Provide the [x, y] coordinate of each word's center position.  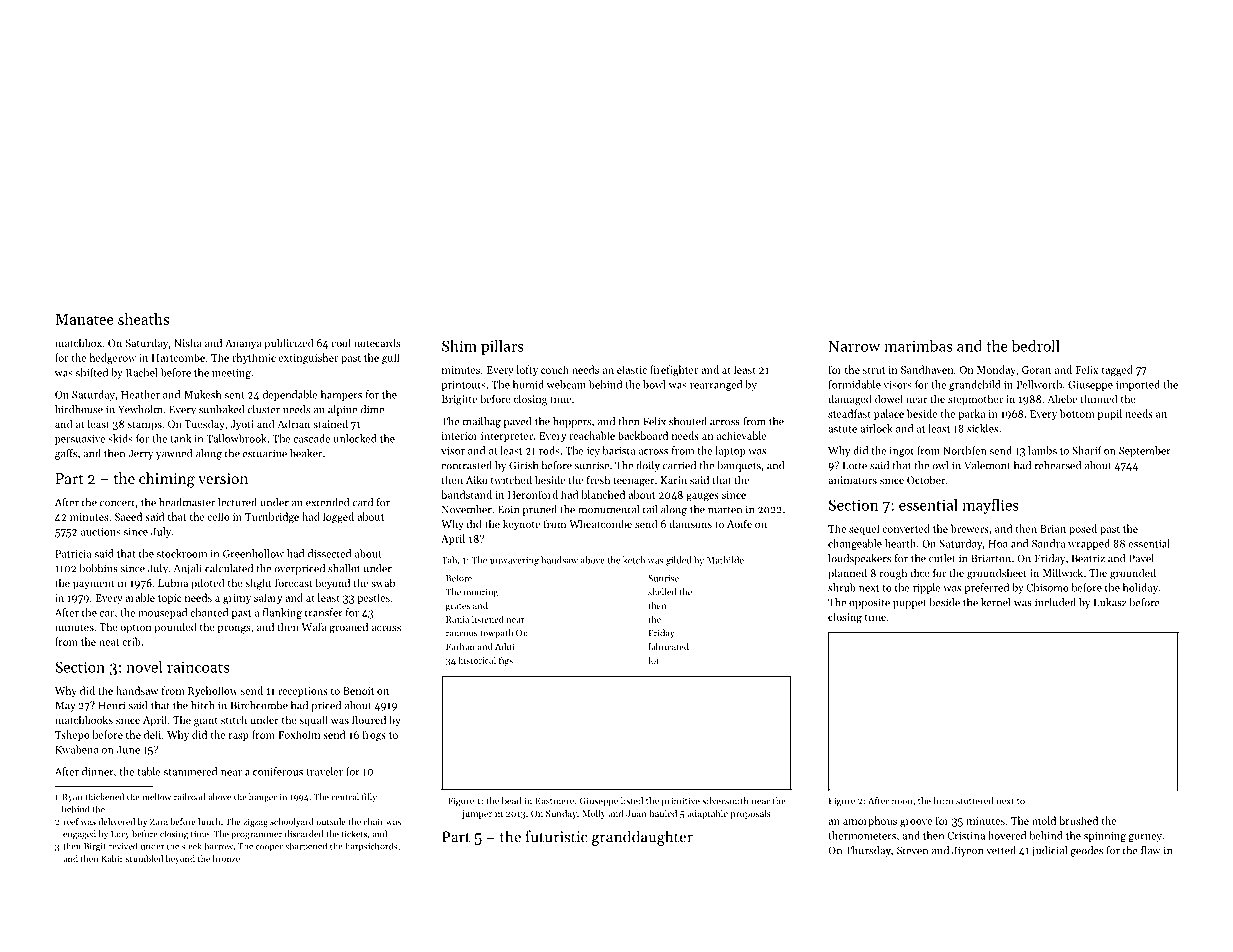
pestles [373, 598]
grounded [1133, 574]
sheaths [143, 319]
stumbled [144, 858]
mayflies [990, 506]
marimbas [918, 346]
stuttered [974, 801]
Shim [459, 346]
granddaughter [642, 838]
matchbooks [84, 719]
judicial [1049, 851]
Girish [523, 465]
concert [117, 503]
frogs [374, 736]
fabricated [668, 646]
